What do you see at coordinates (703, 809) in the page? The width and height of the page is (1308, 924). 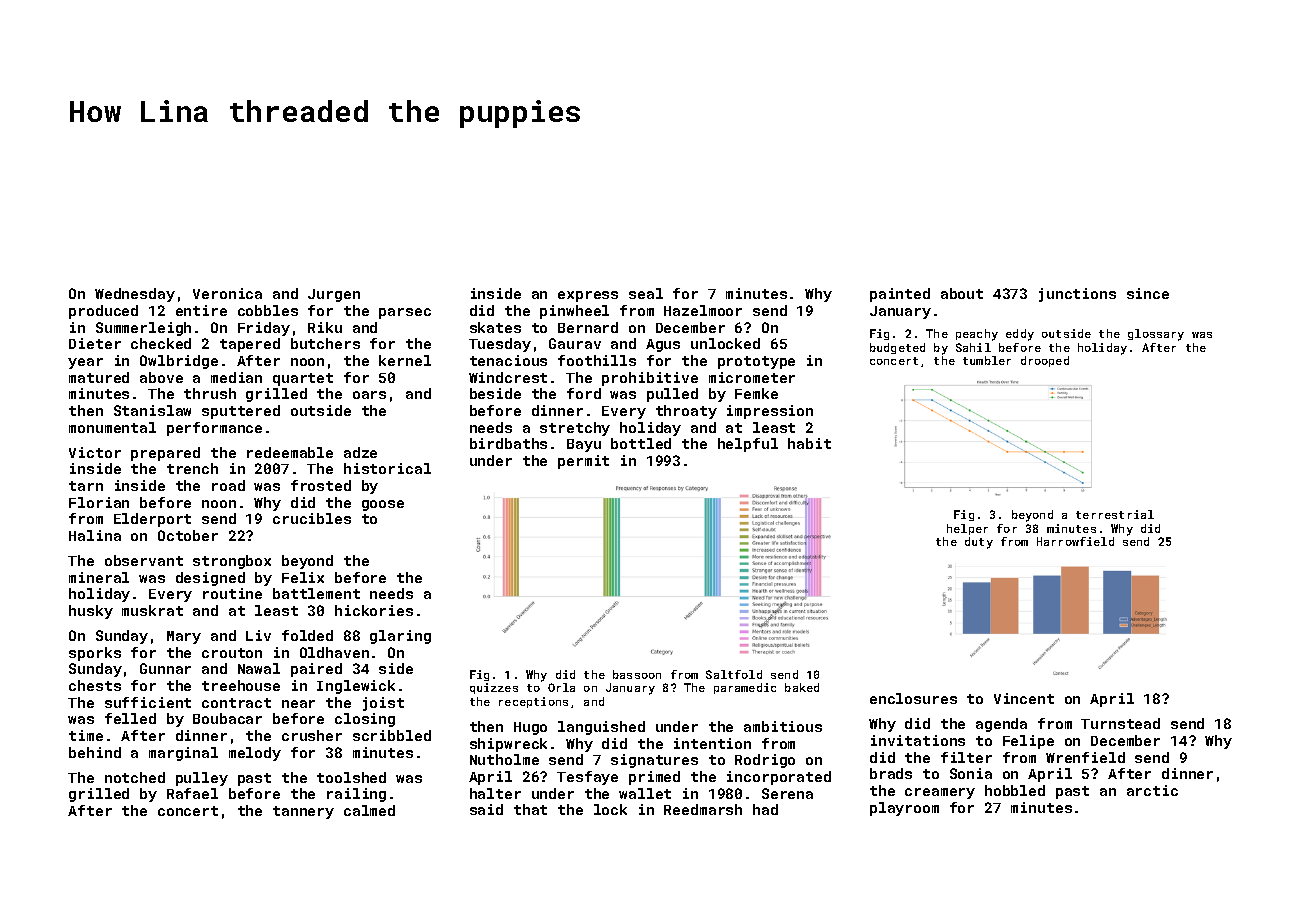 I see `Reedmarsh` at bounding box center [703, 809].
